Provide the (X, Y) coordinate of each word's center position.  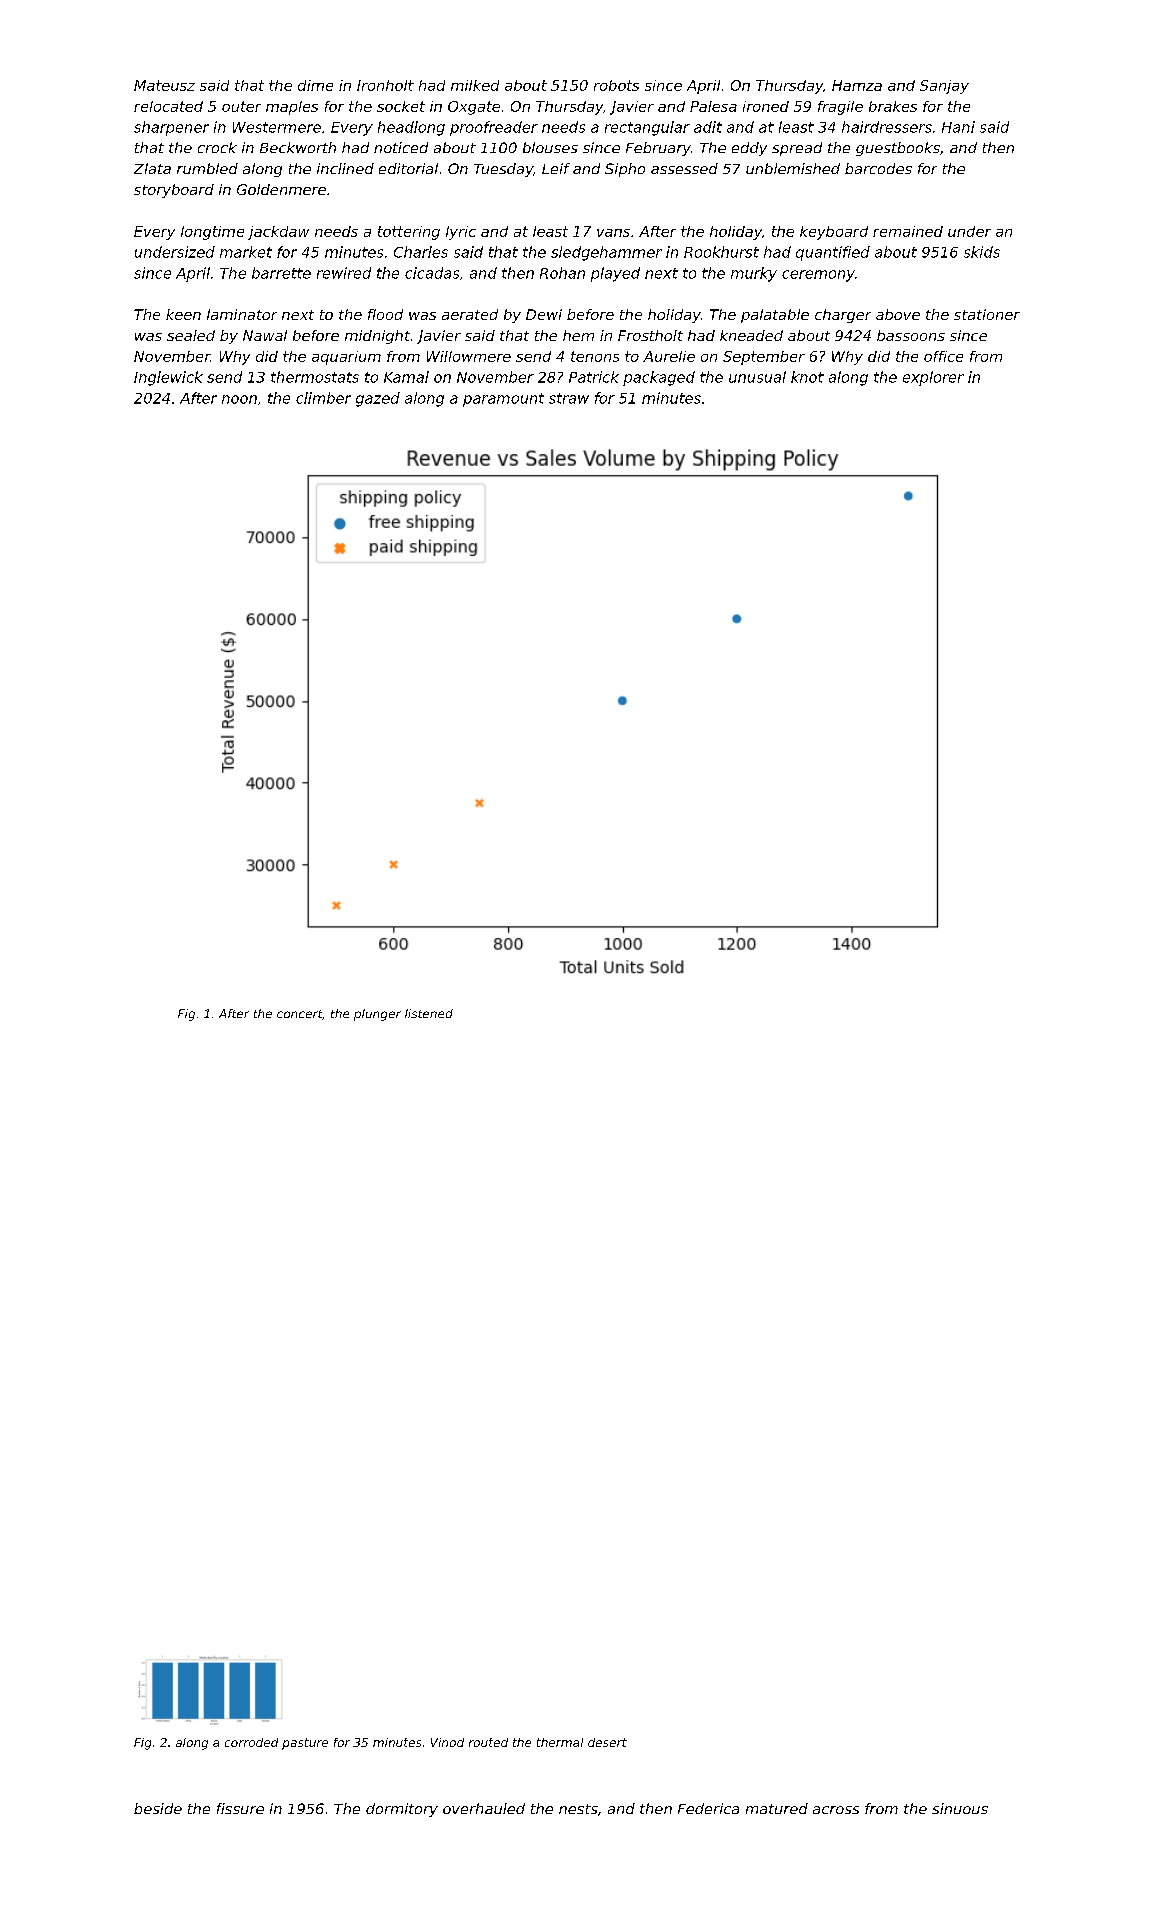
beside (158, 1808)
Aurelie (669, 356)
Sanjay (944, 87)
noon (239, 399)
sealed (191, 335)
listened (429, 1013)
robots (616, 85)
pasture (305, 1744)
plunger (377, 1015)
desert (607, 1742)
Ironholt (385, 85)
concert (299, 1014)
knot (807, 377)
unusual (757, 377)
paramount (503, 400)
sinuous (960, 1808)
